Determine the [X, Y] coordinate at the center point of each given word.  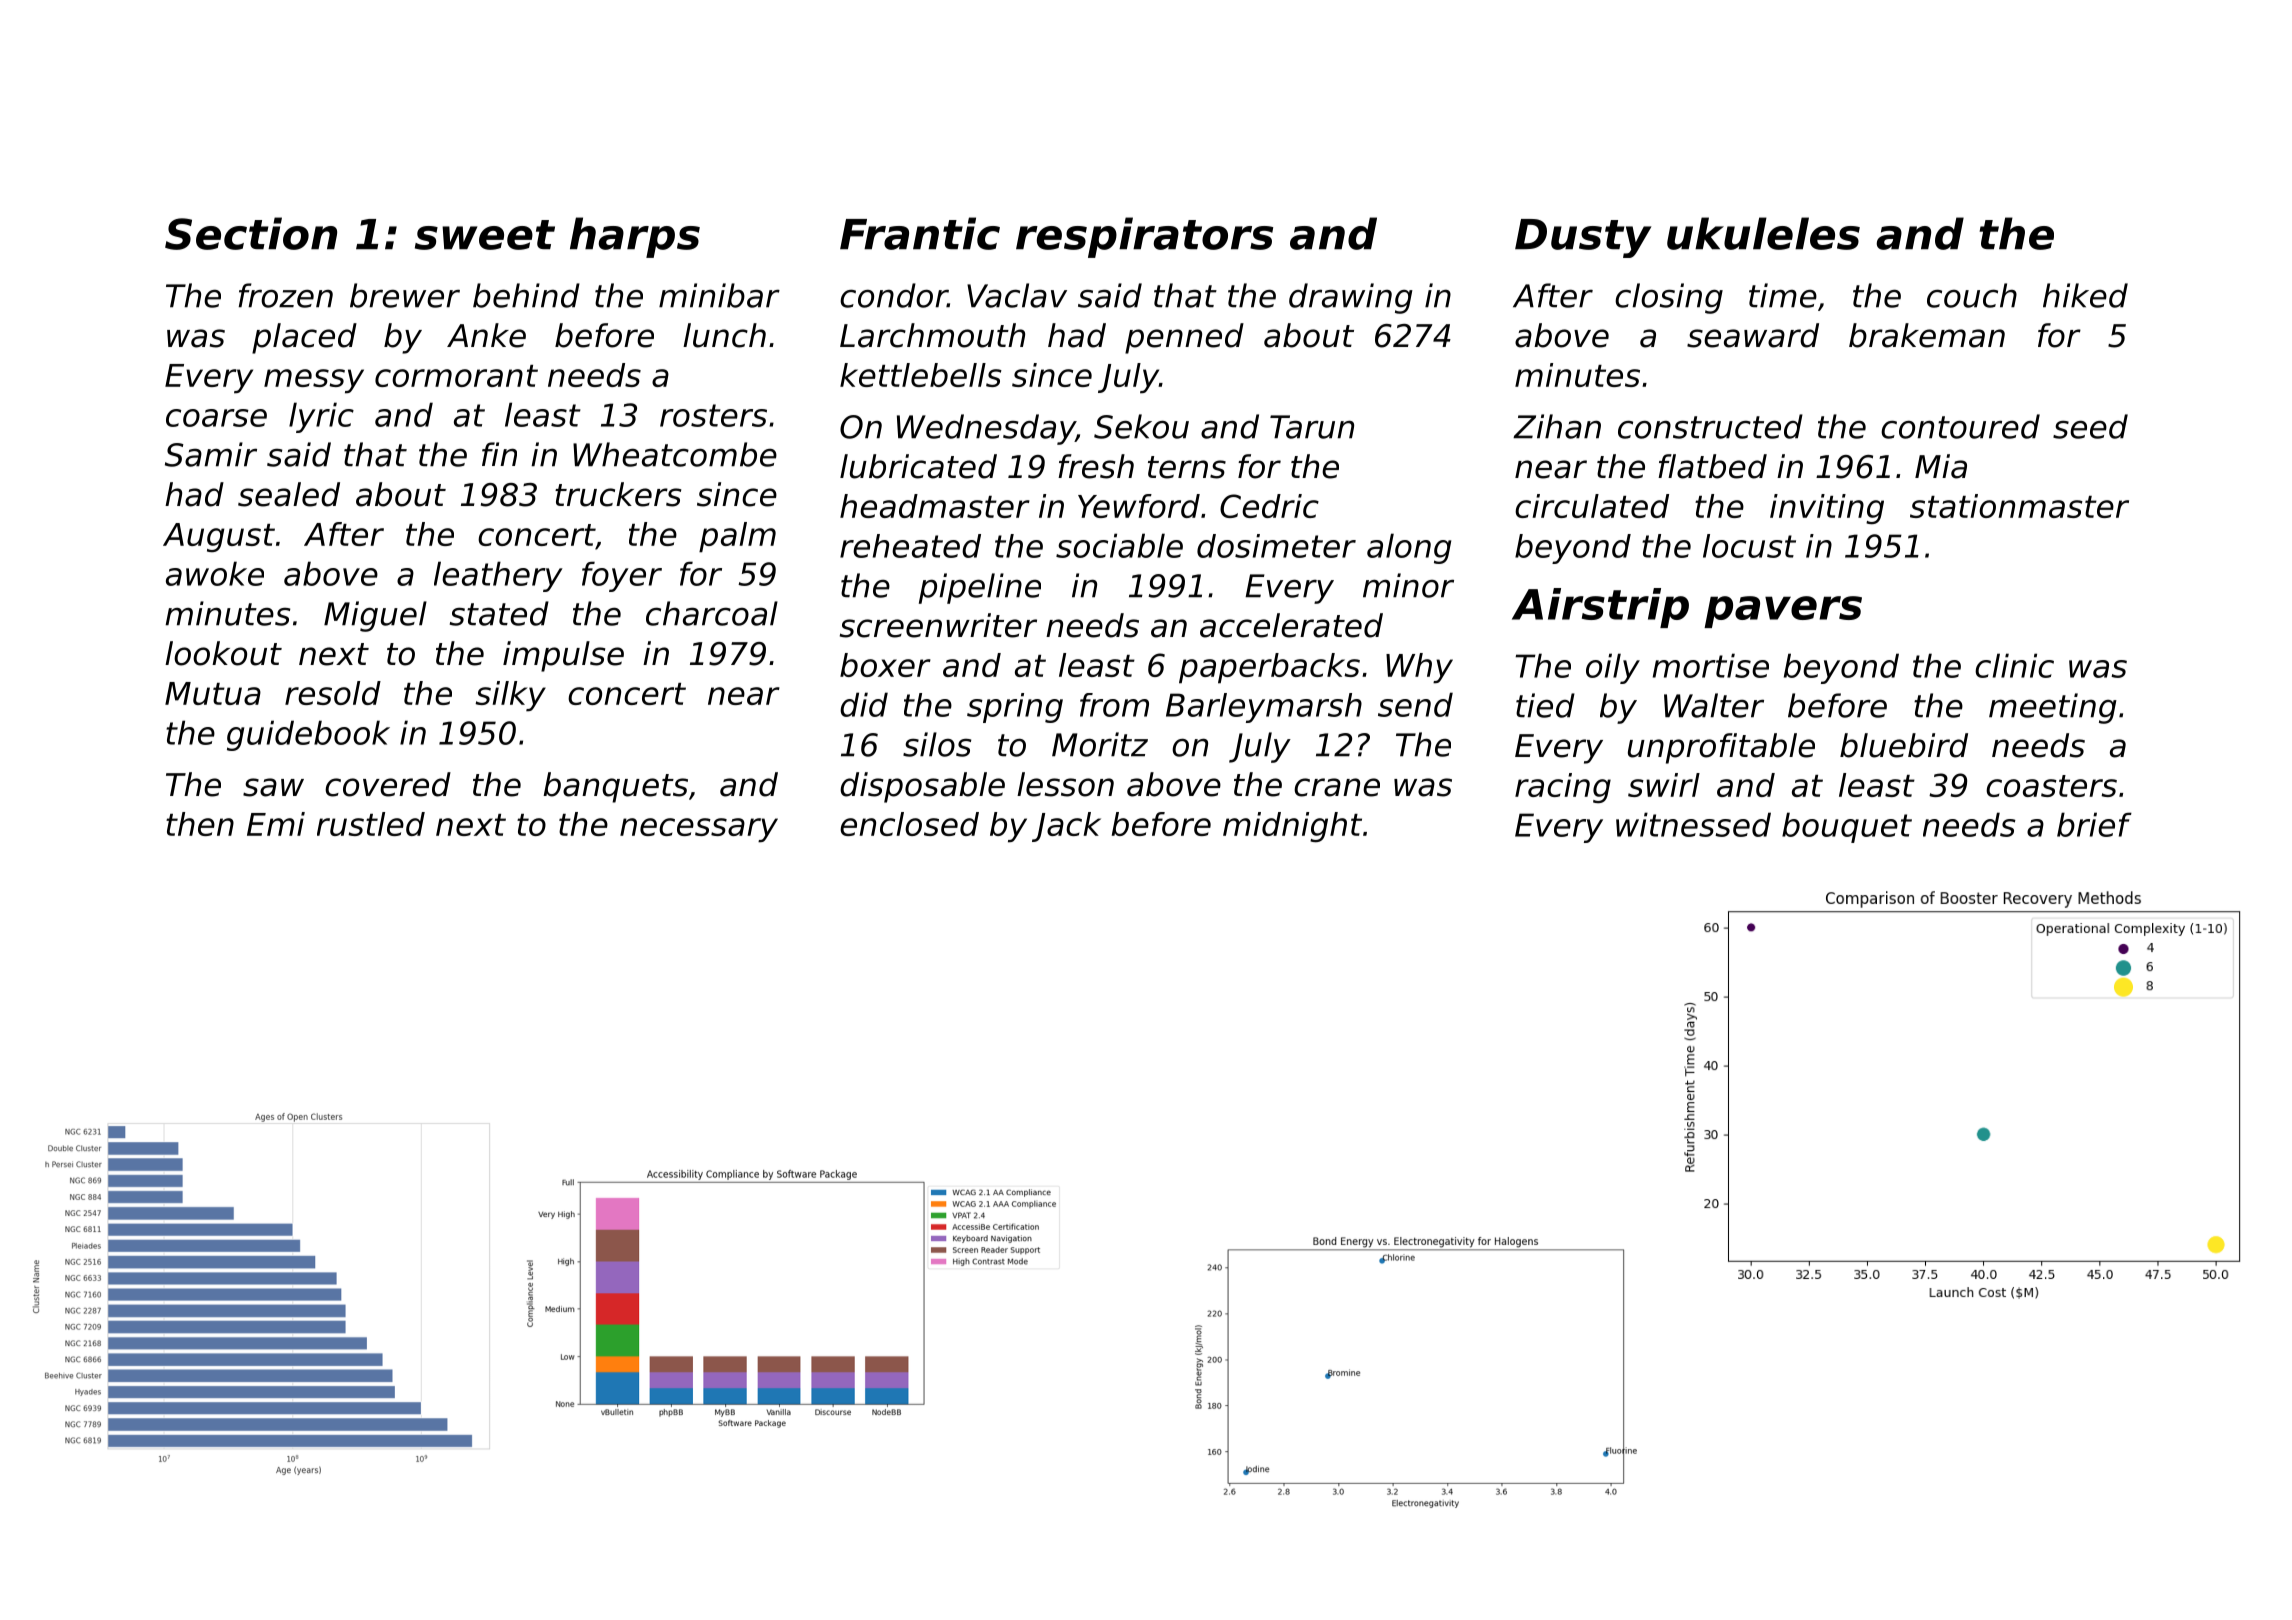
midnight [1292, 827]
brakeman [1927, 335]
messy [314, 381]
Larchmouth [932, 335]
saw [273, 787]
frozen [286, 295]
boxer [885, 665]
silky [510, 696]
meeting [2053, 708]
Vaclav [1017, 295]
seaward [1753, 335]
